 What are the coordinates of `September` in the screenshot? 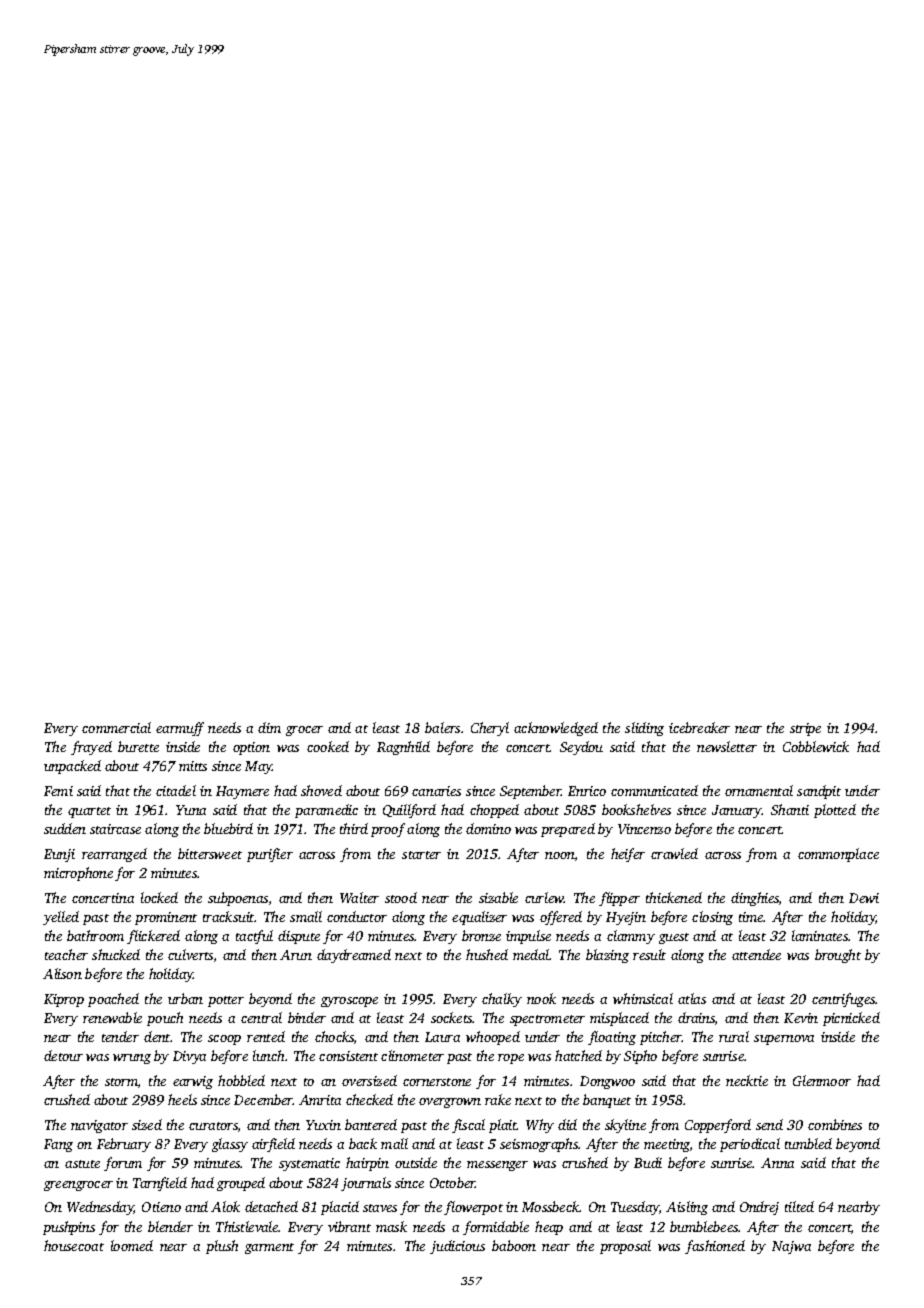 It's located at (530, 792).
